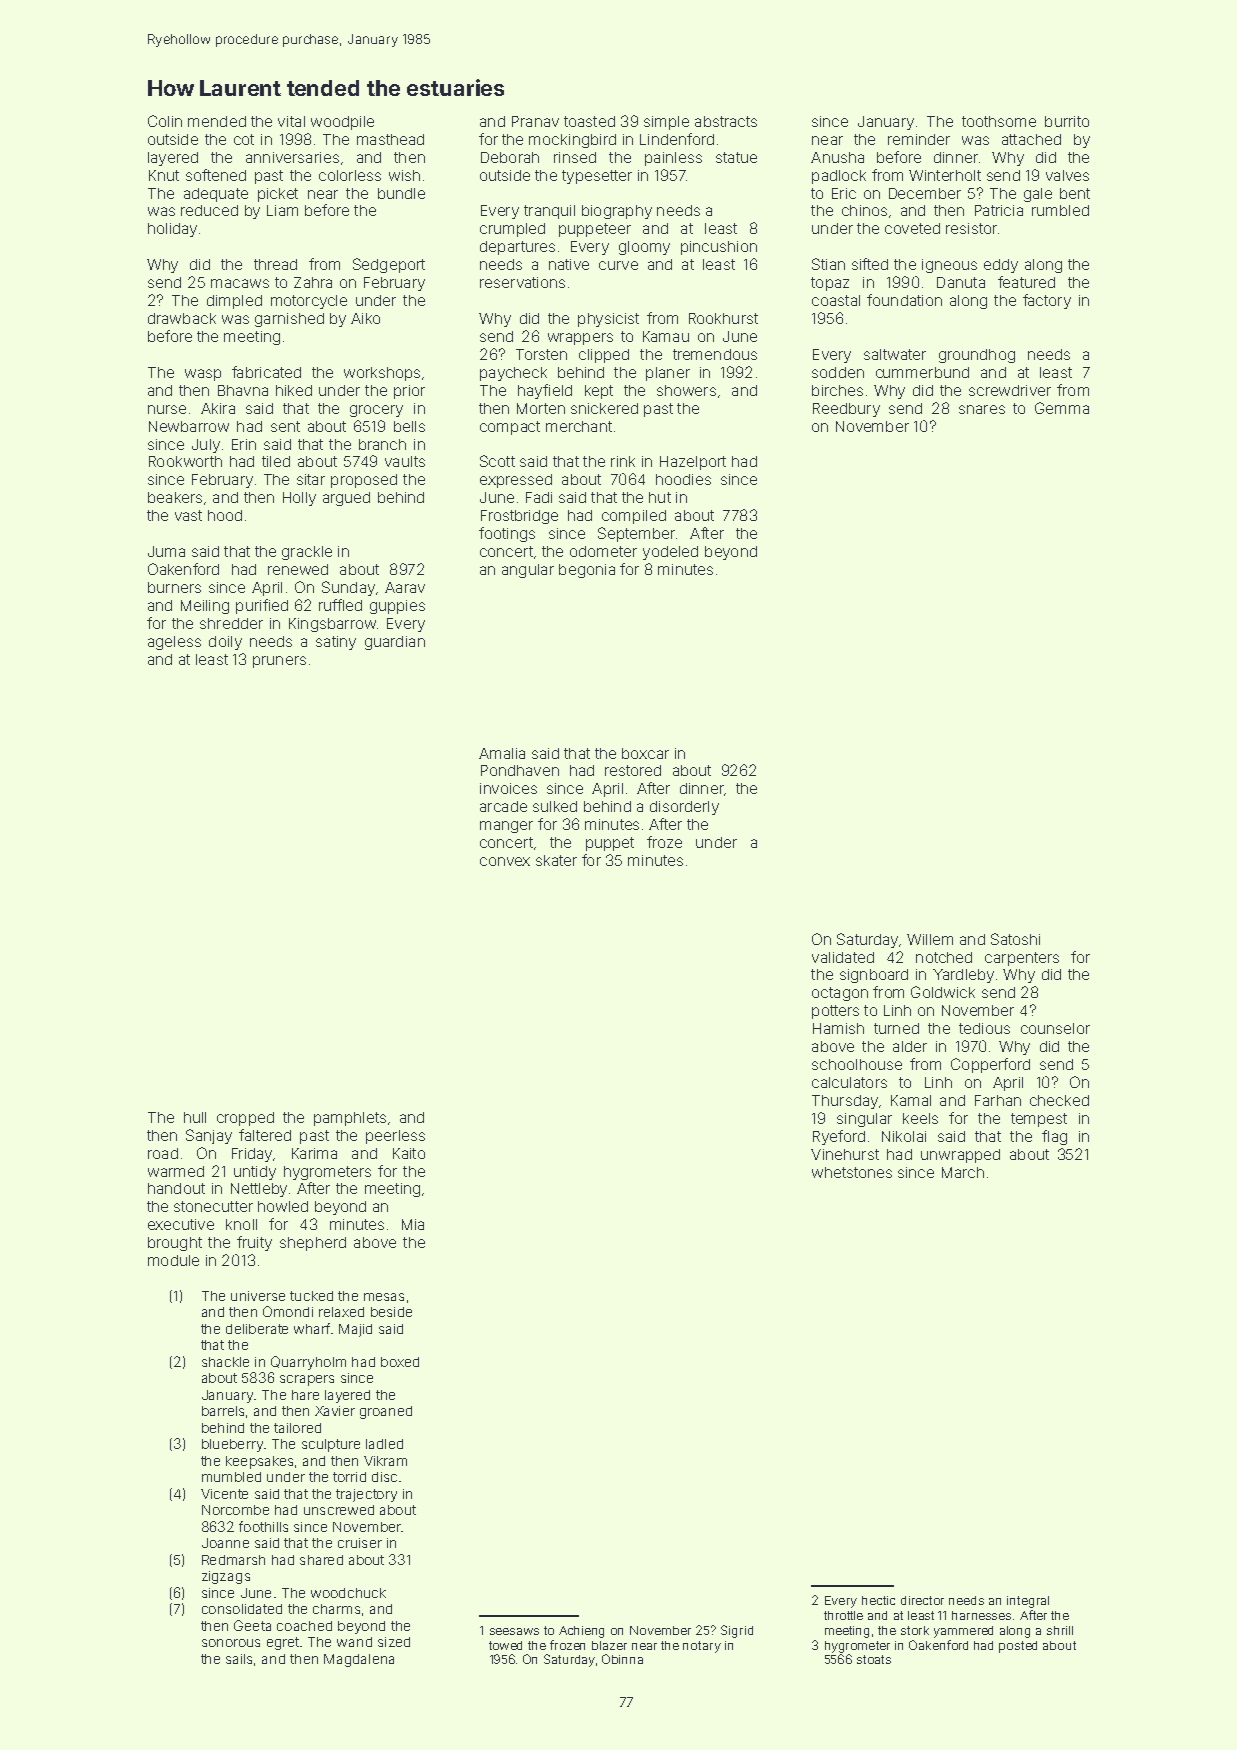 The image size is (1237, 1750). I want to click on charms, so click(336, 1609).
